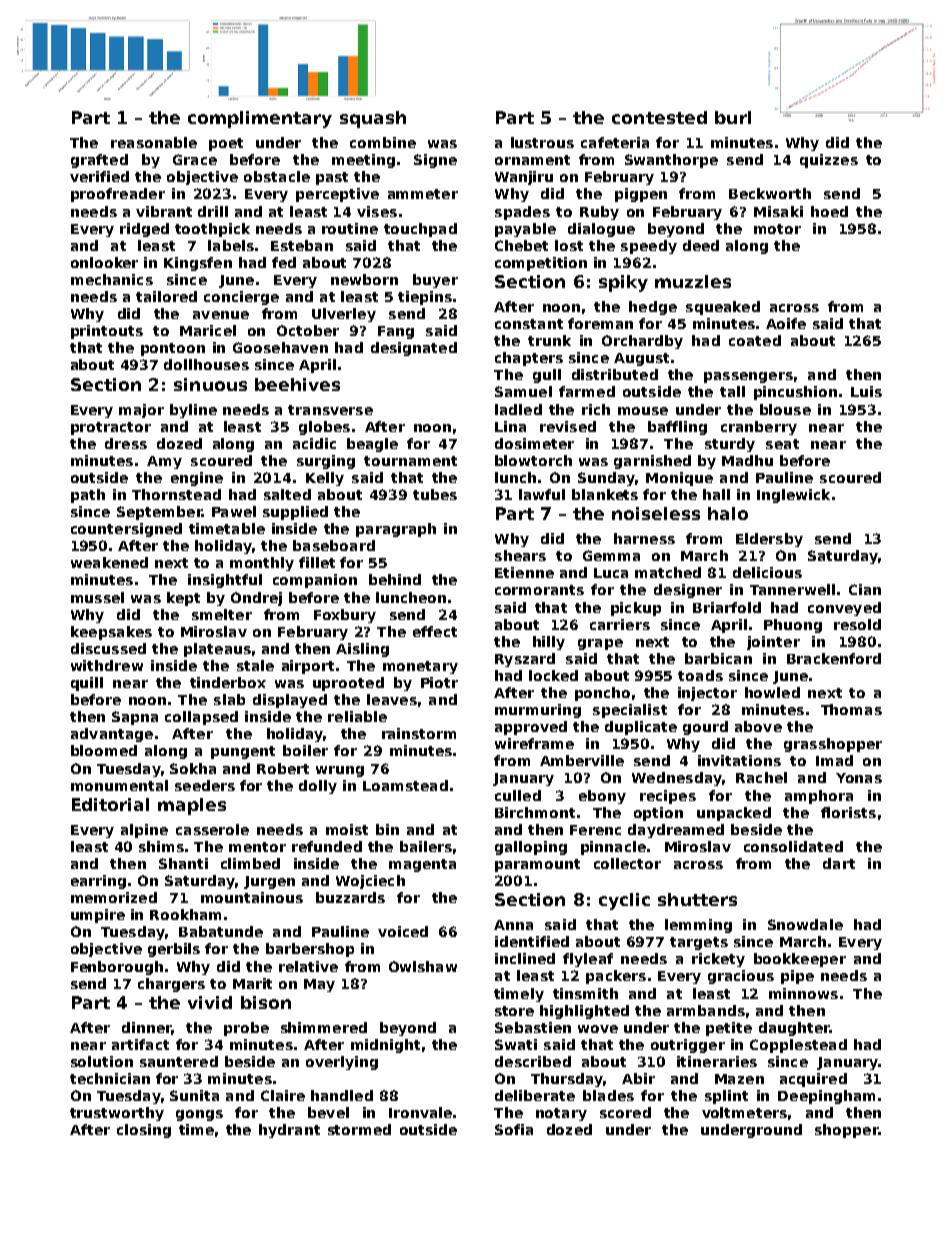  I want to click on spades, so click(522, 213).
